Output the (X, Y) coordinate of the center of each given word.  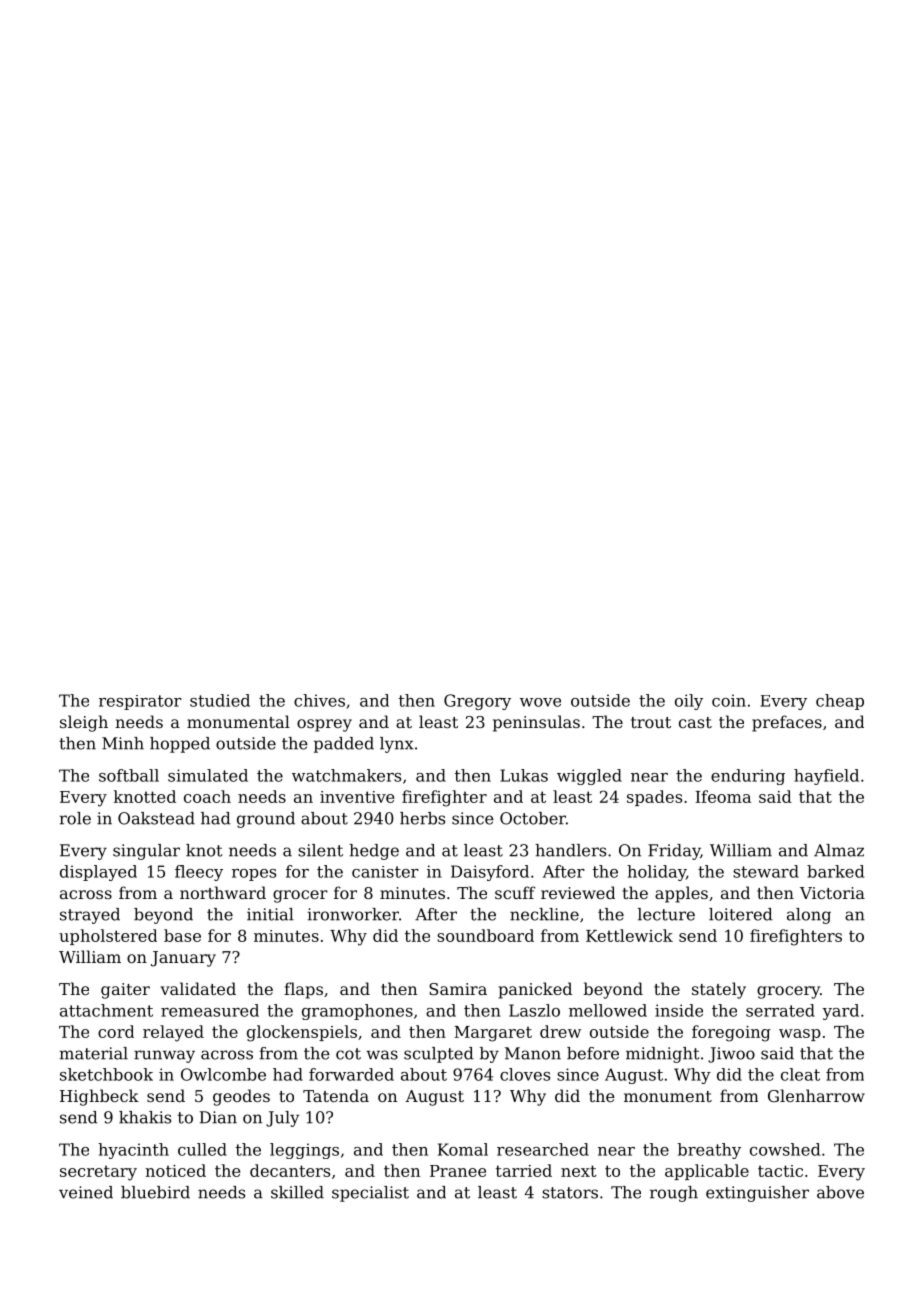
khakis (145, 1117)
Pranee (458, 1171)
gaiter (125, 991)
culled (202, 1149)
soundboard (485, 935)
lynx (397, 745)
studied (220, 700)
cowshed (785, 1149)
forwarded (351, 1074)
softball (129, 775)
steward (766, 871)
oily (689, 702)
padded (344, 745)
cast (695, 722)
